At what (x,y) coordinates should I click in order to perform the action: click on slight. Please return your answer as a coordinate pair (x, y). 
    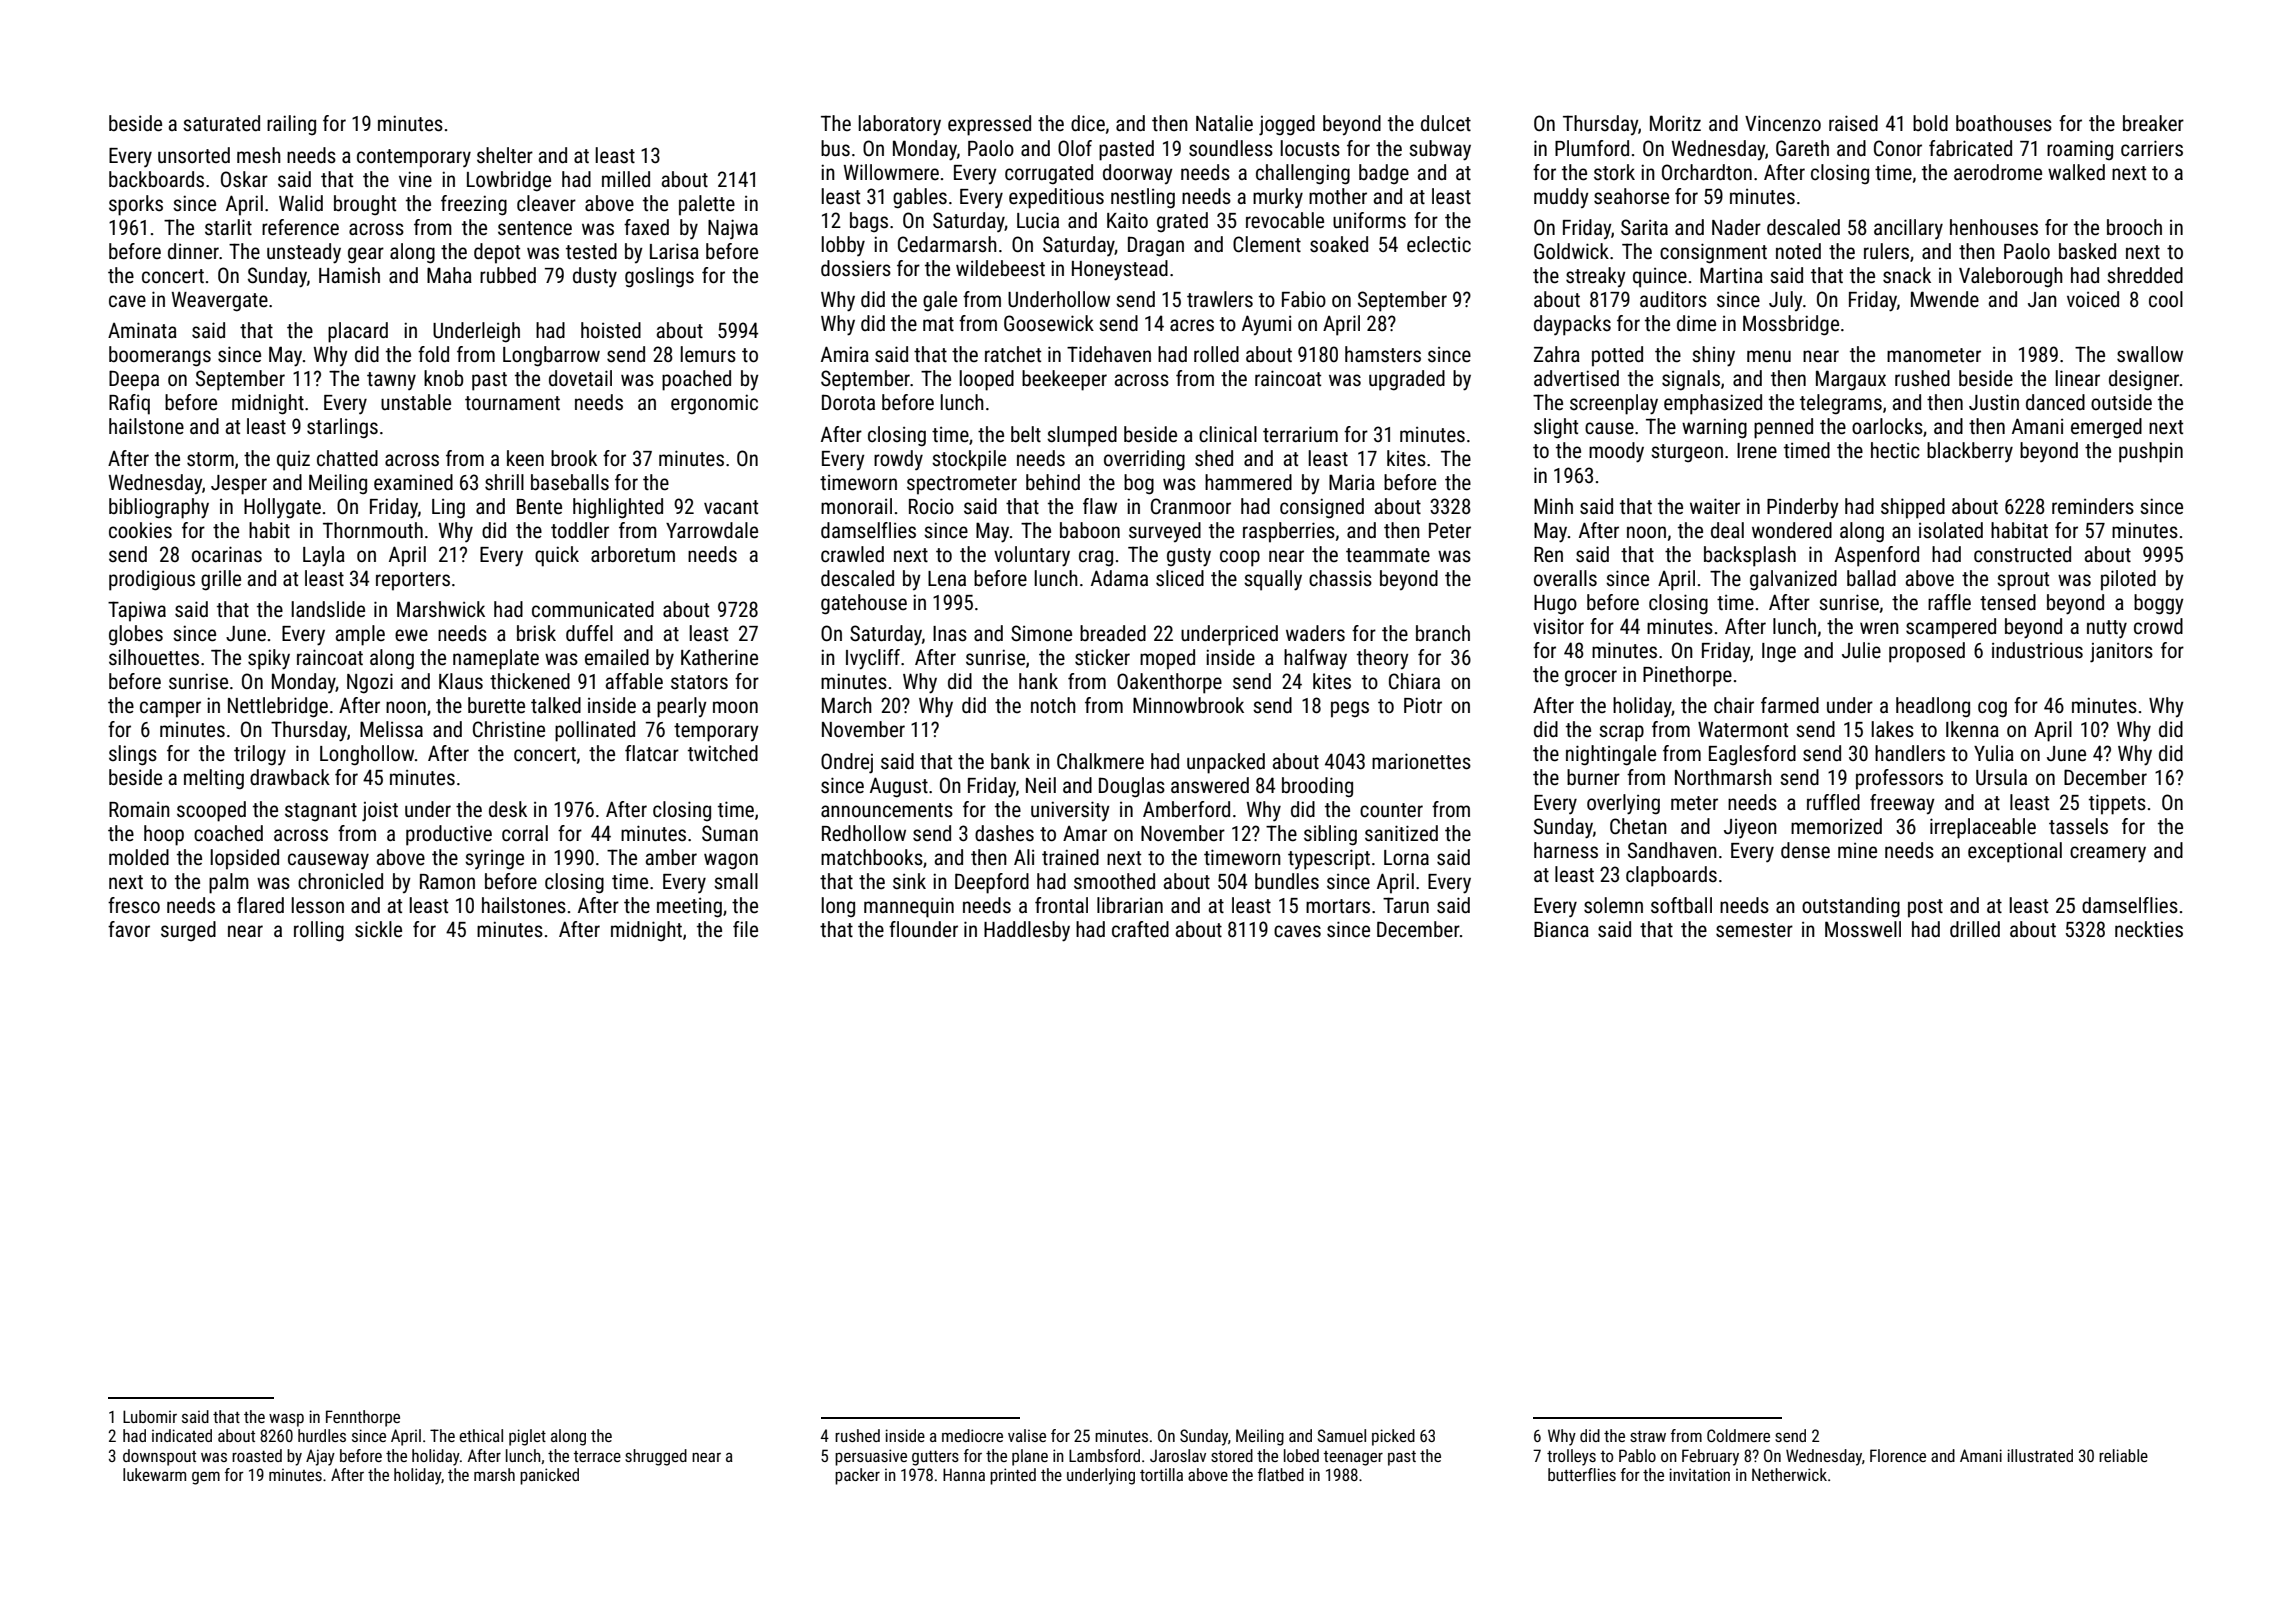
    Looking at the image, I should click on (1556, 428).
